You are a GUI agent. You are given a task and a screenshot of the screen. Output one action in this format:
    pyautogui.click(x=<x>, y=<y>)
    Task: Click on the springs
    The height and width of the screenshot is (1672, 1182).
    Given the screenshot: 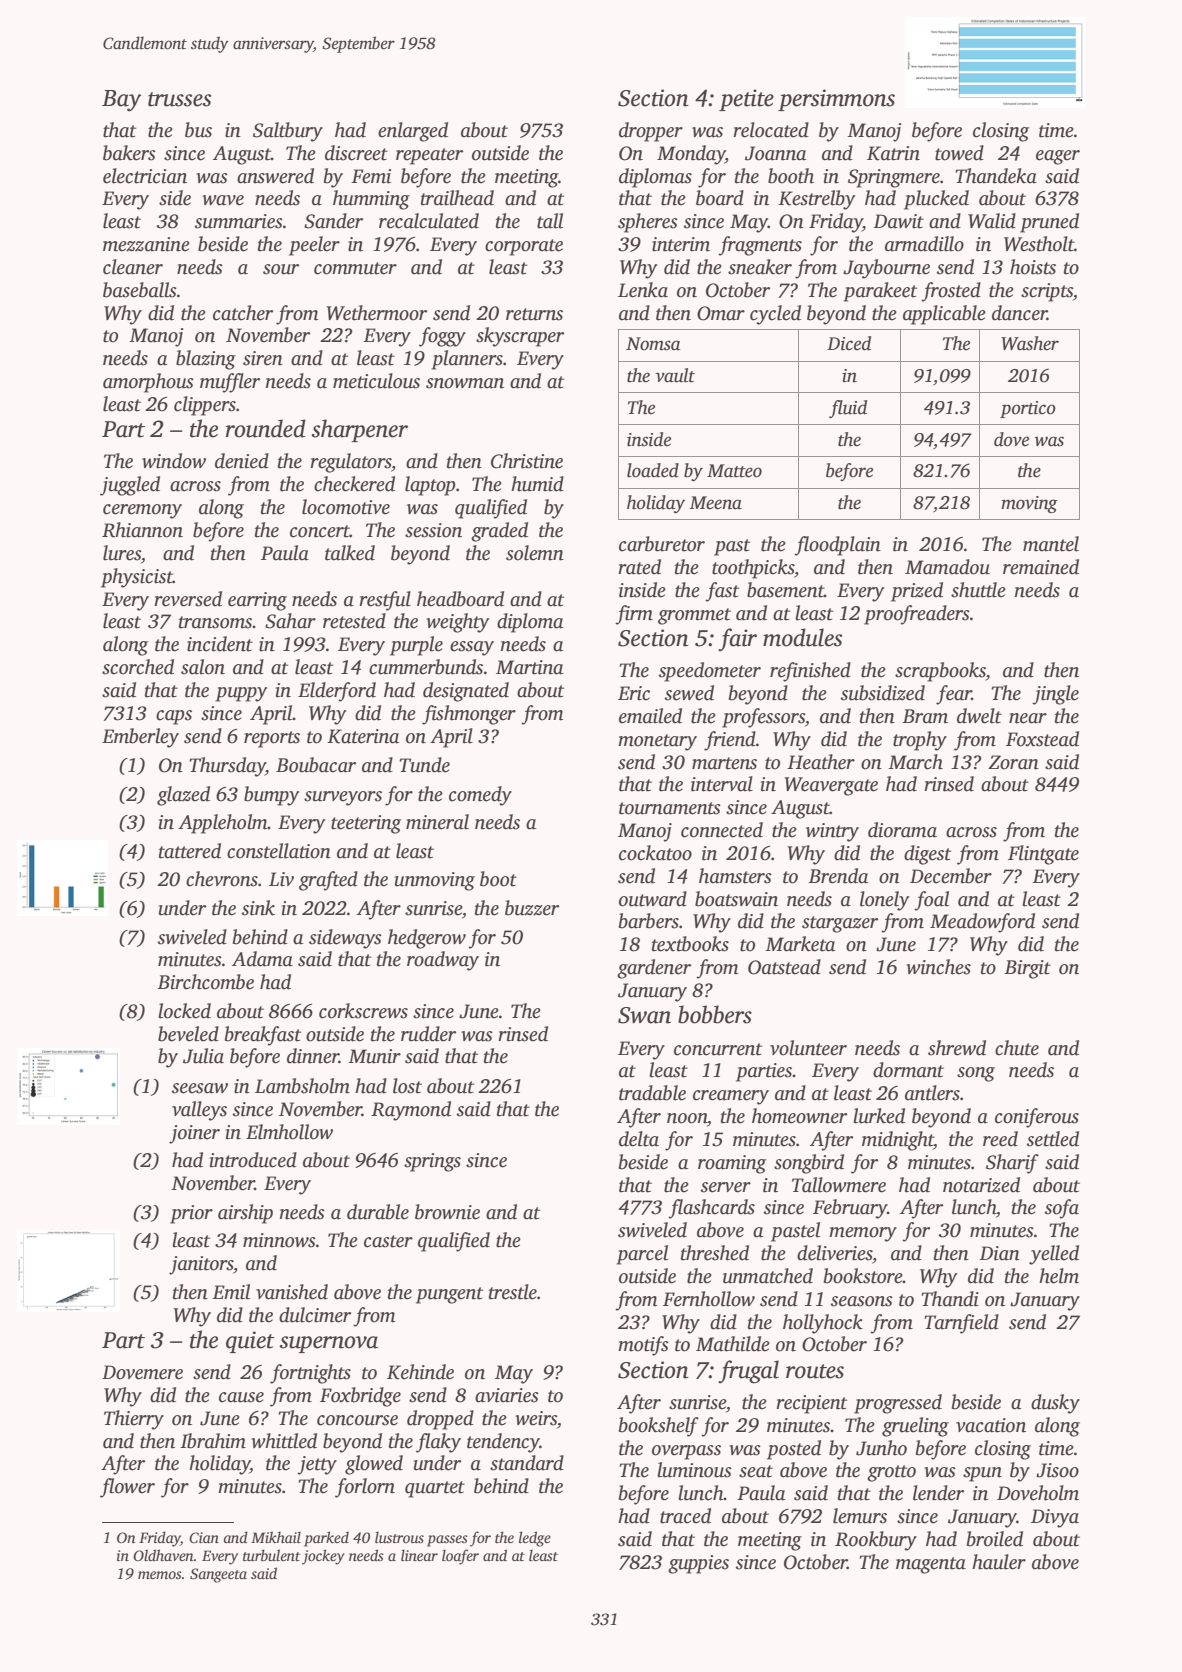 What is the action you would take?
    pyautogui.click(x=432, y=1162)
